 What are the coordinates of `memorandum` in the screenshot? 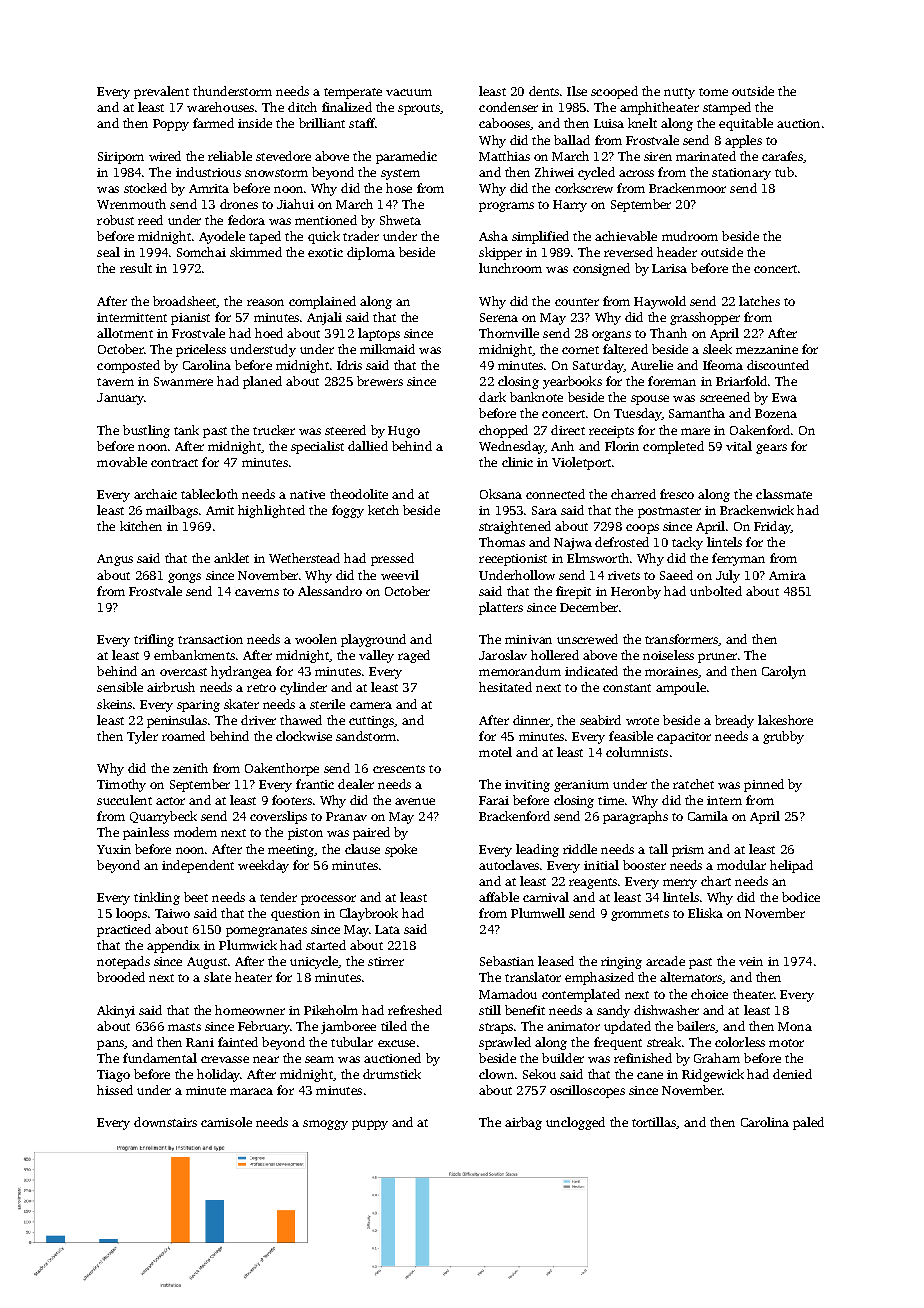 It's located at (520, 671).
